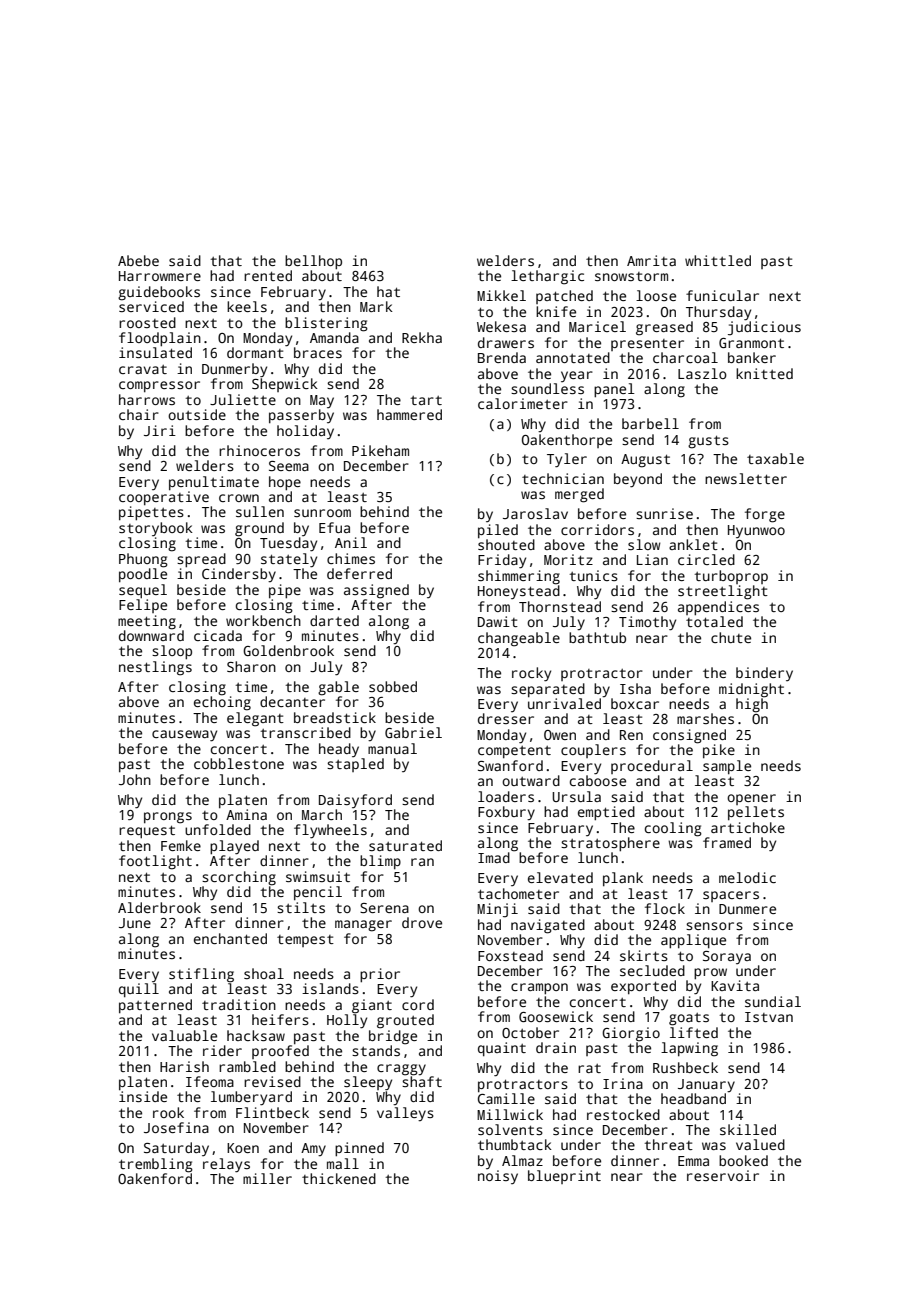 The width and height of the page is (924, 1314). What do you see at coordinates (138, 260) in the page?
I see `Abebe` at bounding box center [138, 260].
